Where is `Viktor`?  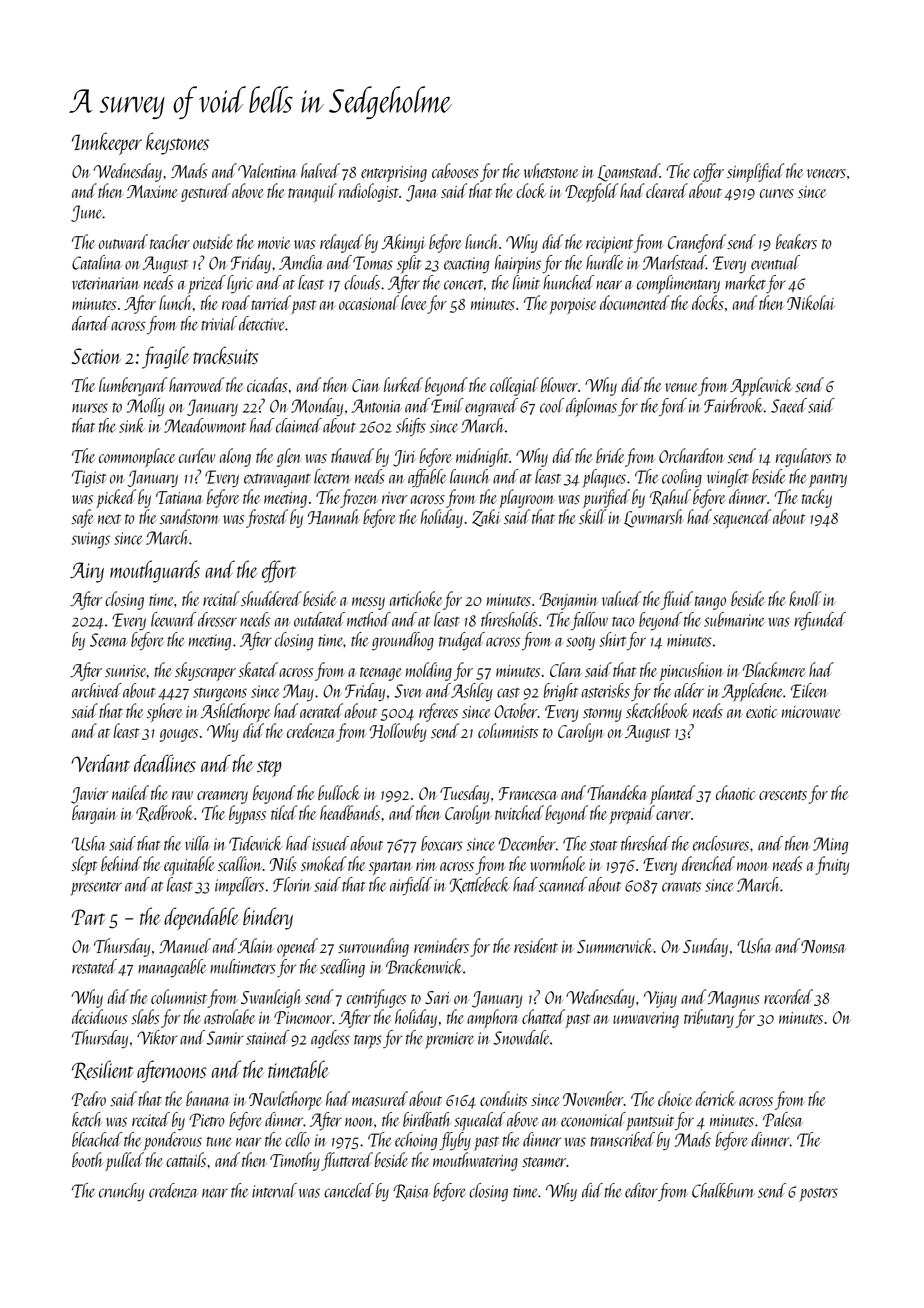
Viktor is located at coordinates (157, 1037).
